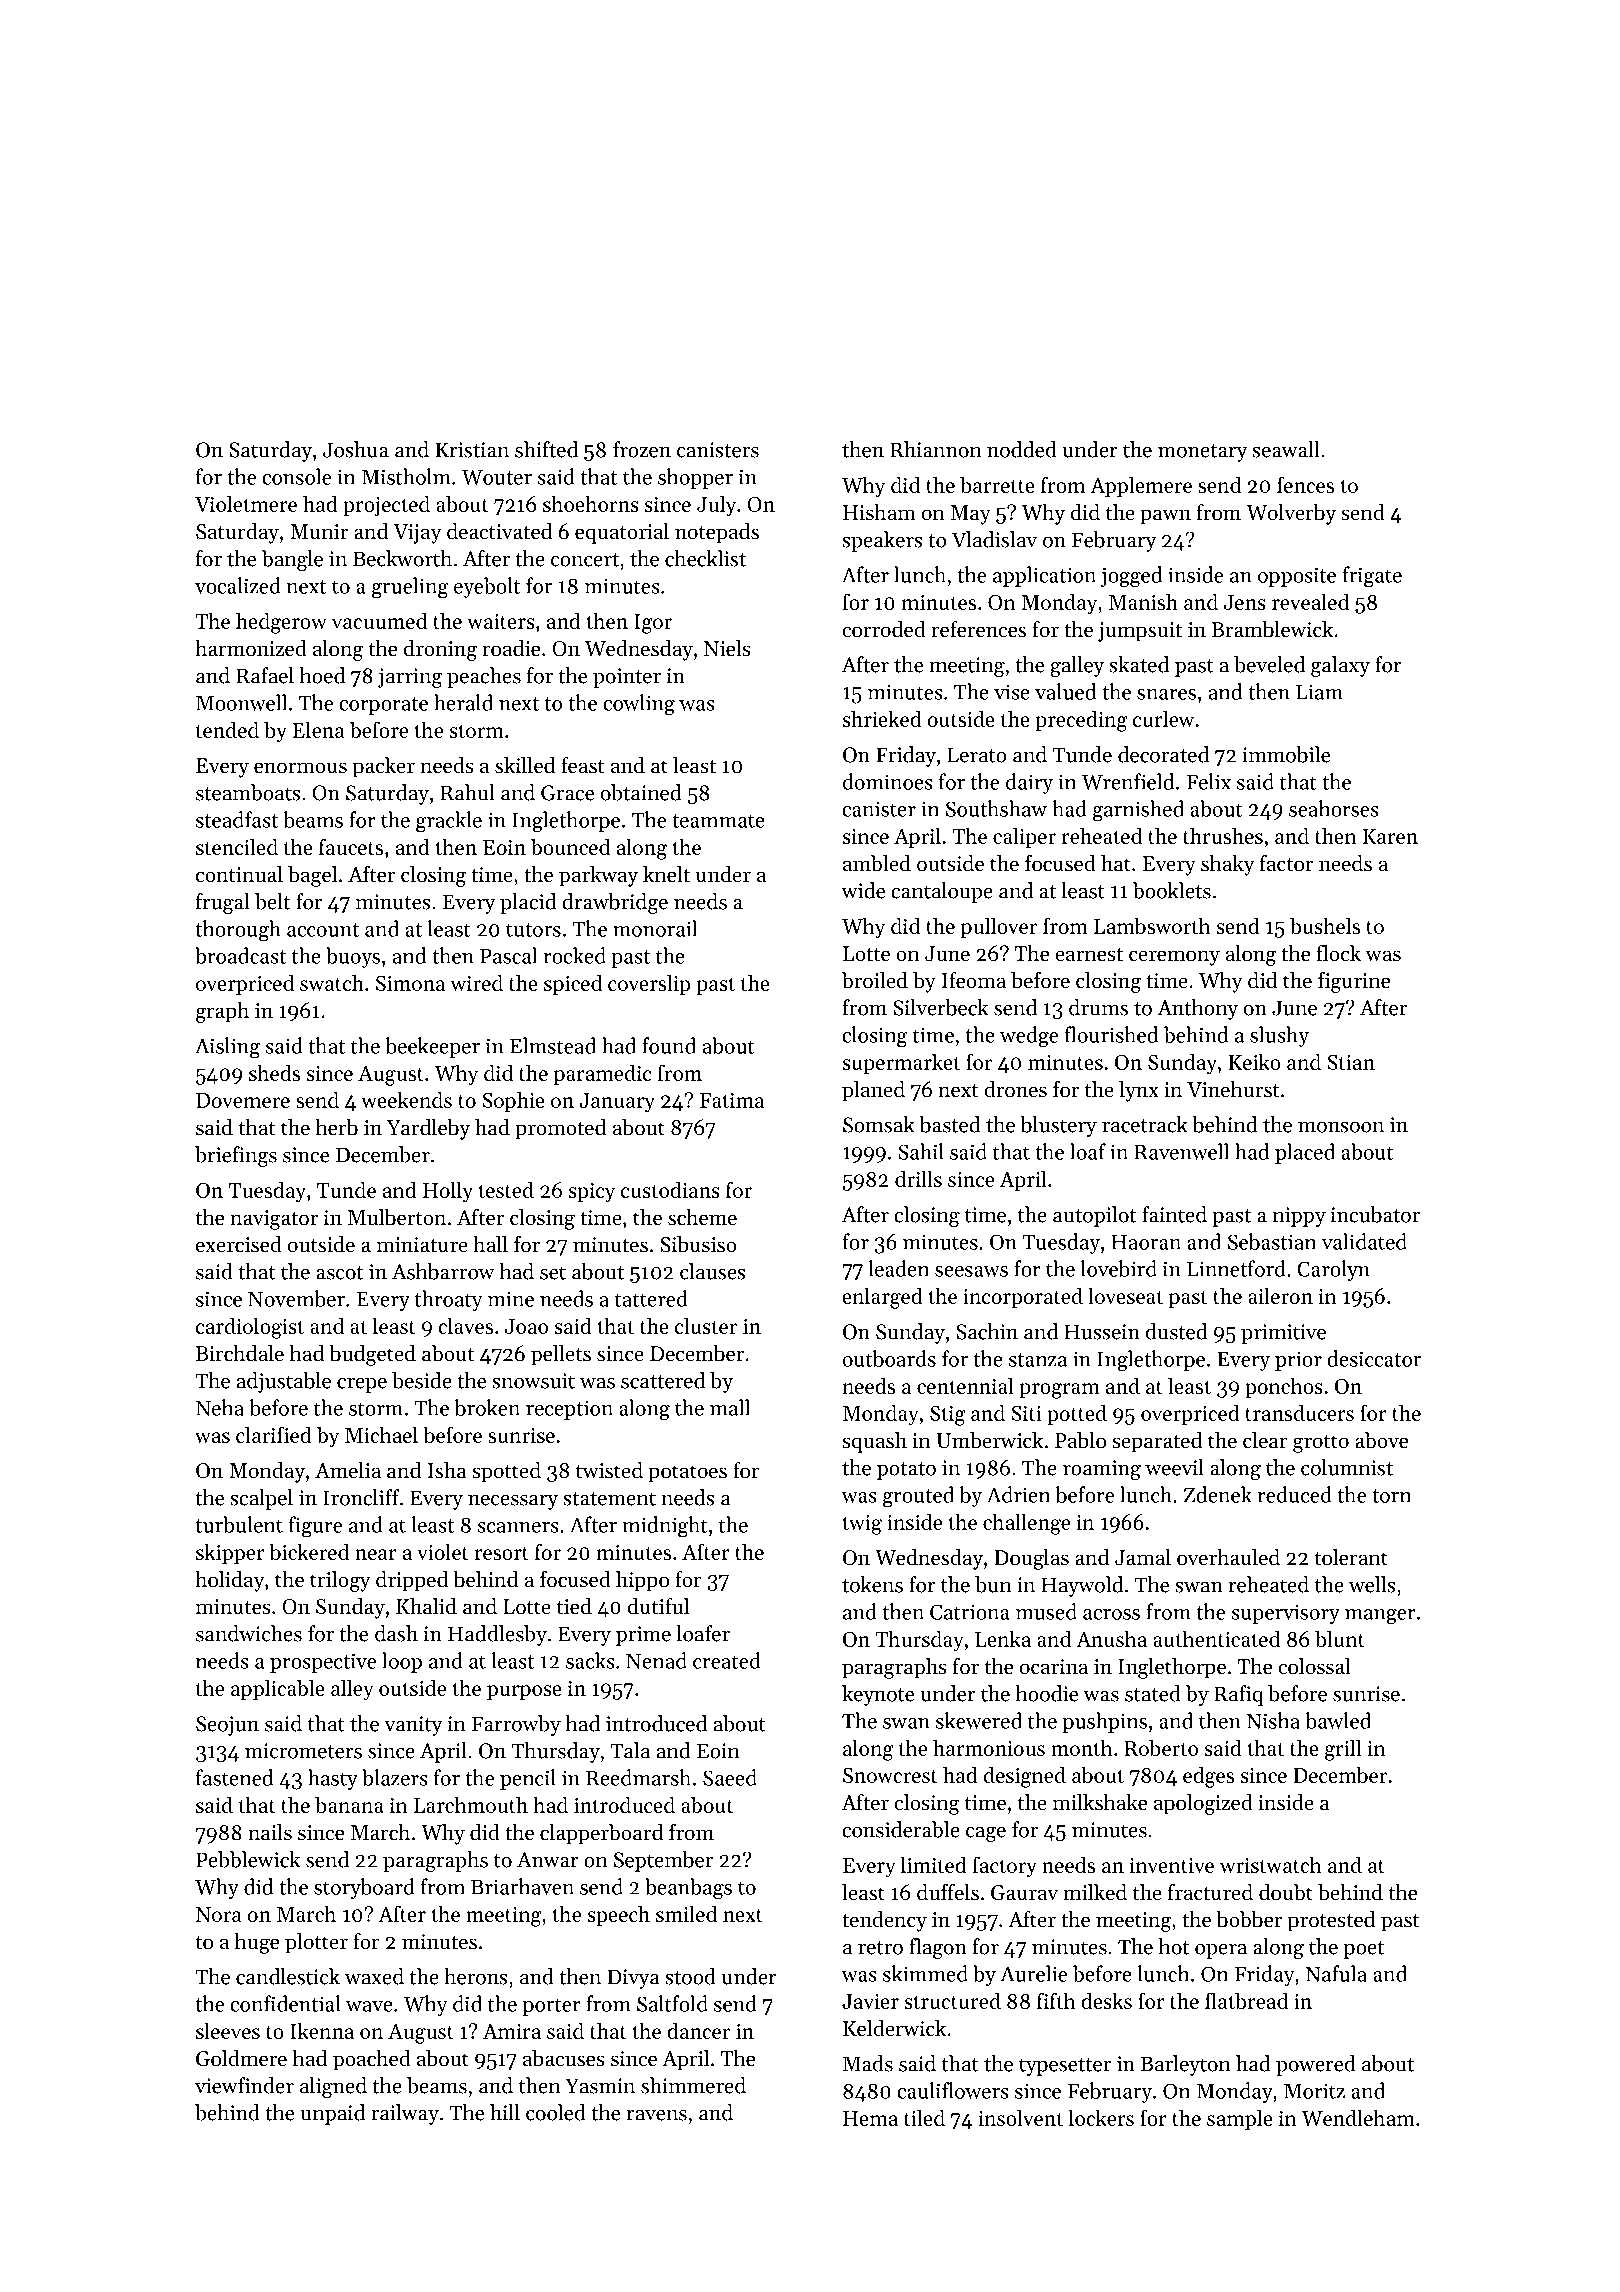 The image size is (1620, 2292). I want to click on Joshua, so click(356, 449).
